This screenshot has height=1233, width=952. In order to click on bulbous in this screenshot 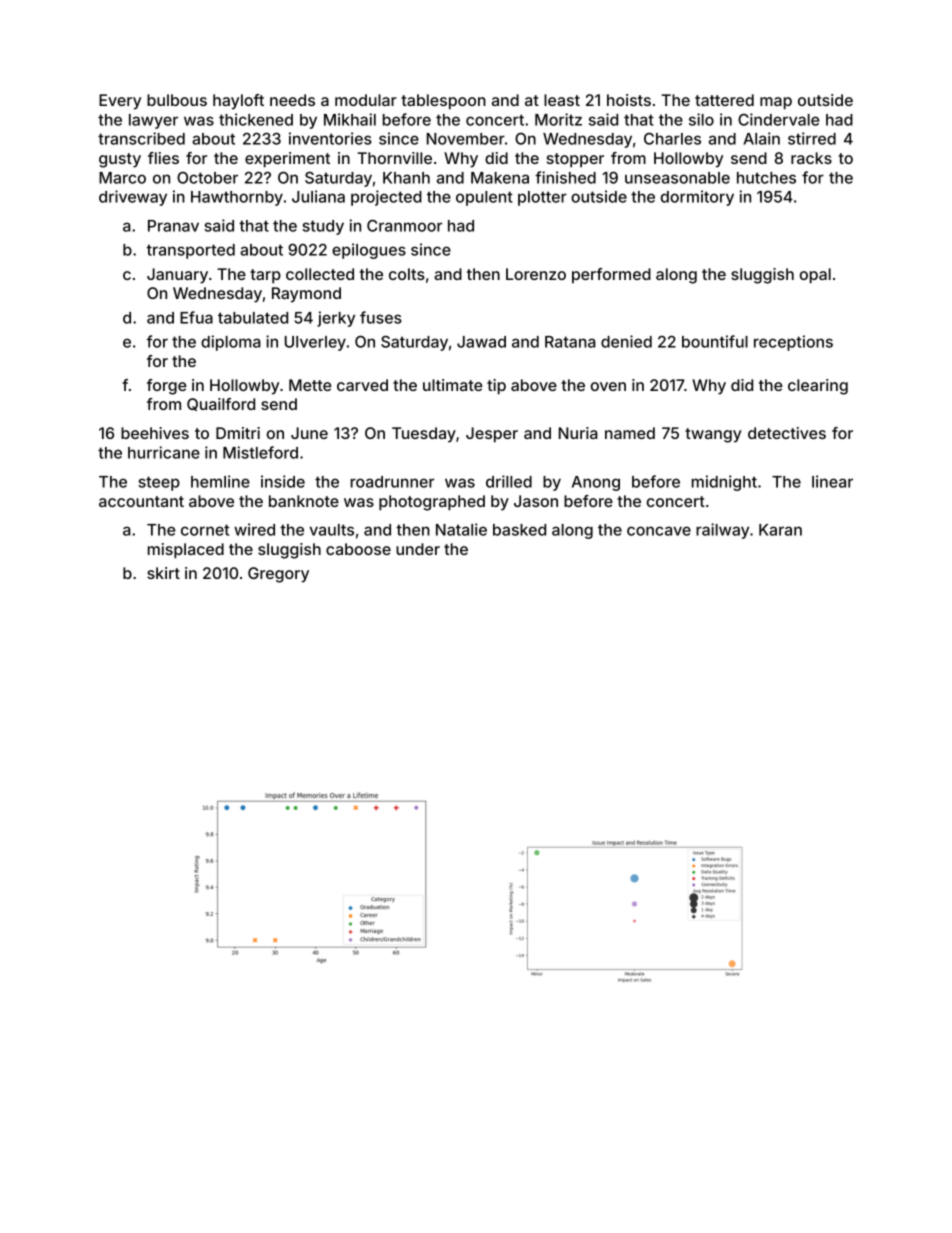, I will do `click(177, 100)`.
